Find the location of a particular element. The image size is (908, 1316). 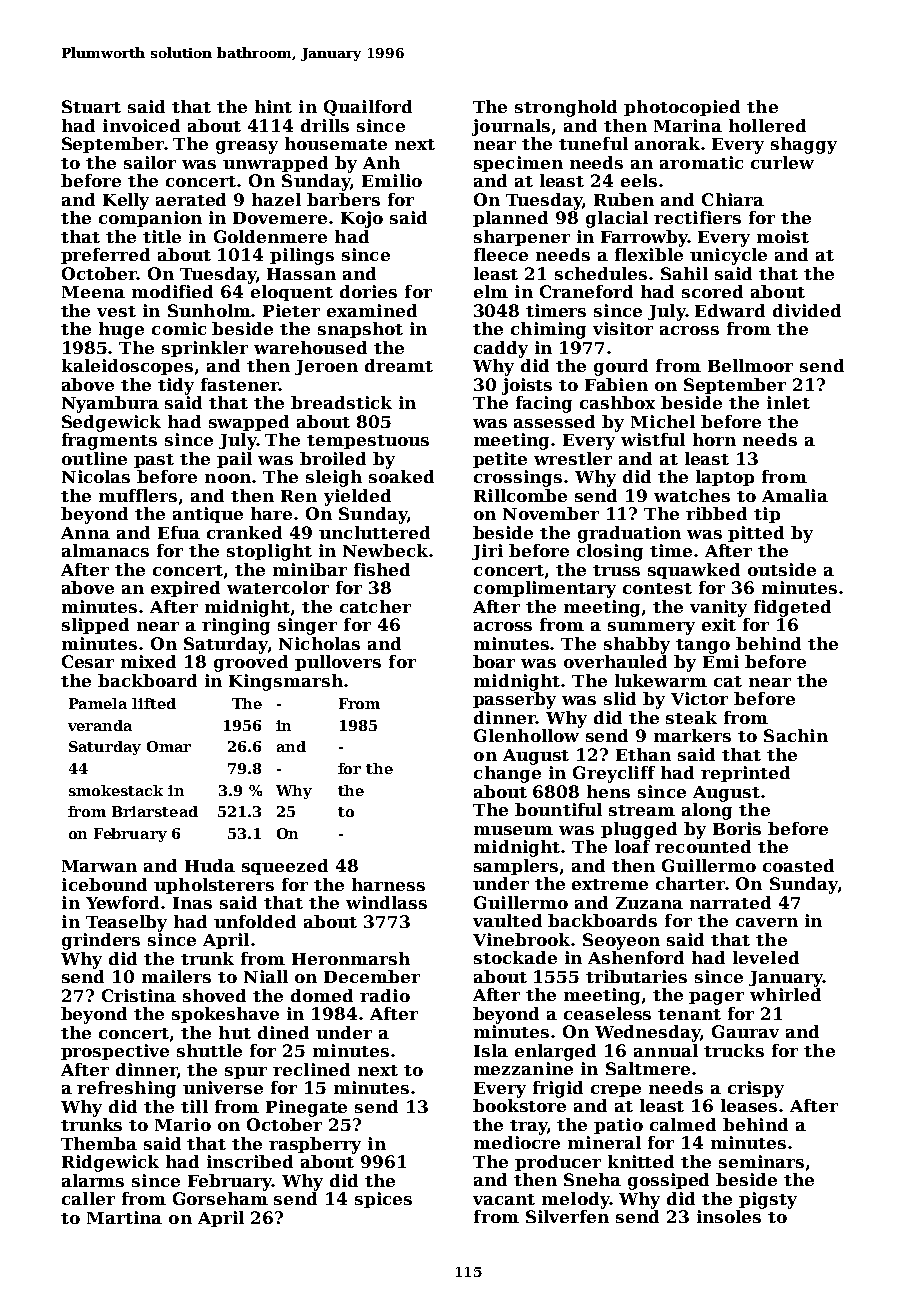

Emilio is located at coordinates (392, 180).
